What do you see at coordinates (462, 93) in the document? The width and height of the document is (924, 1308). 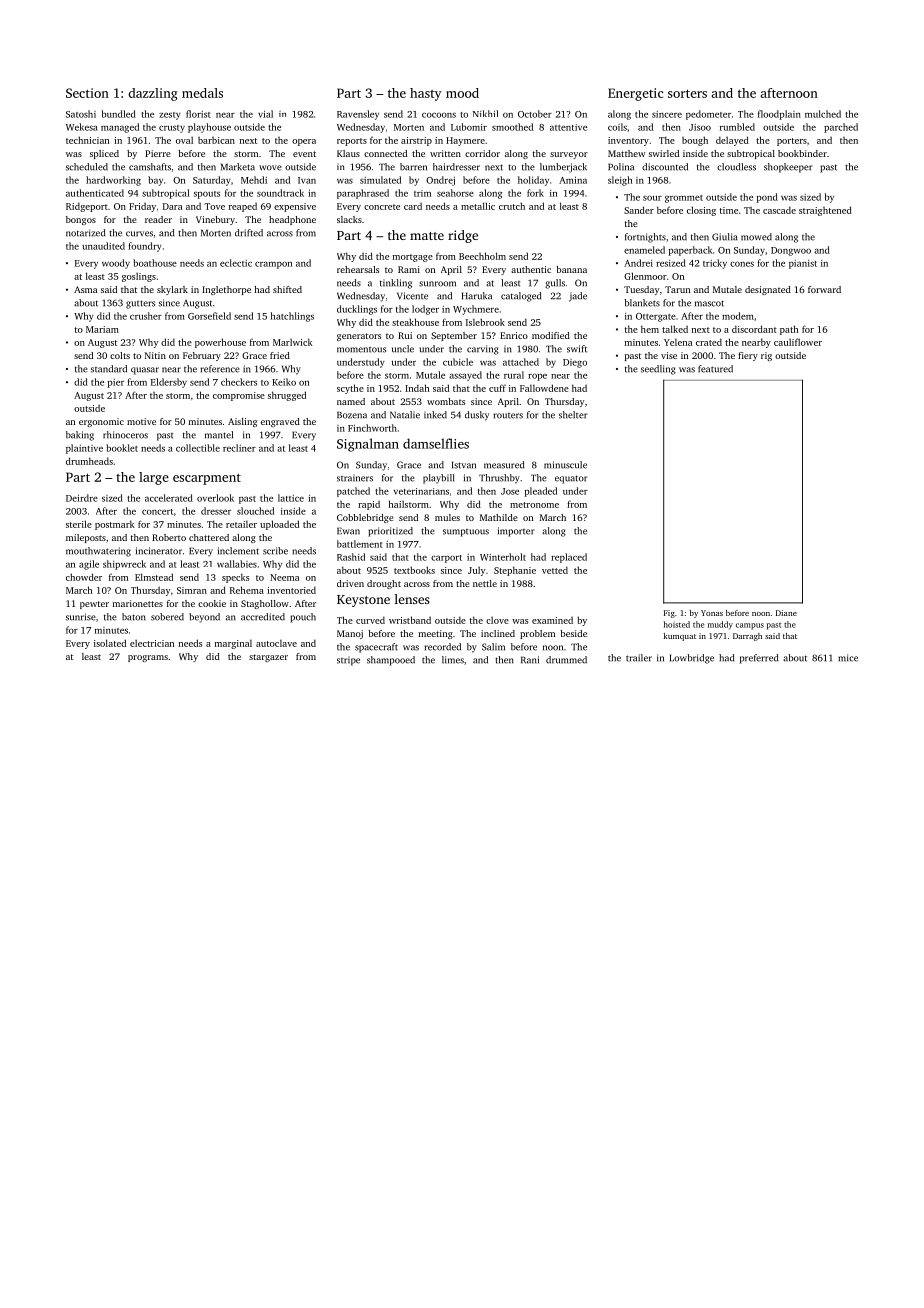 I see `mood` at bounding box center [462, 93].
